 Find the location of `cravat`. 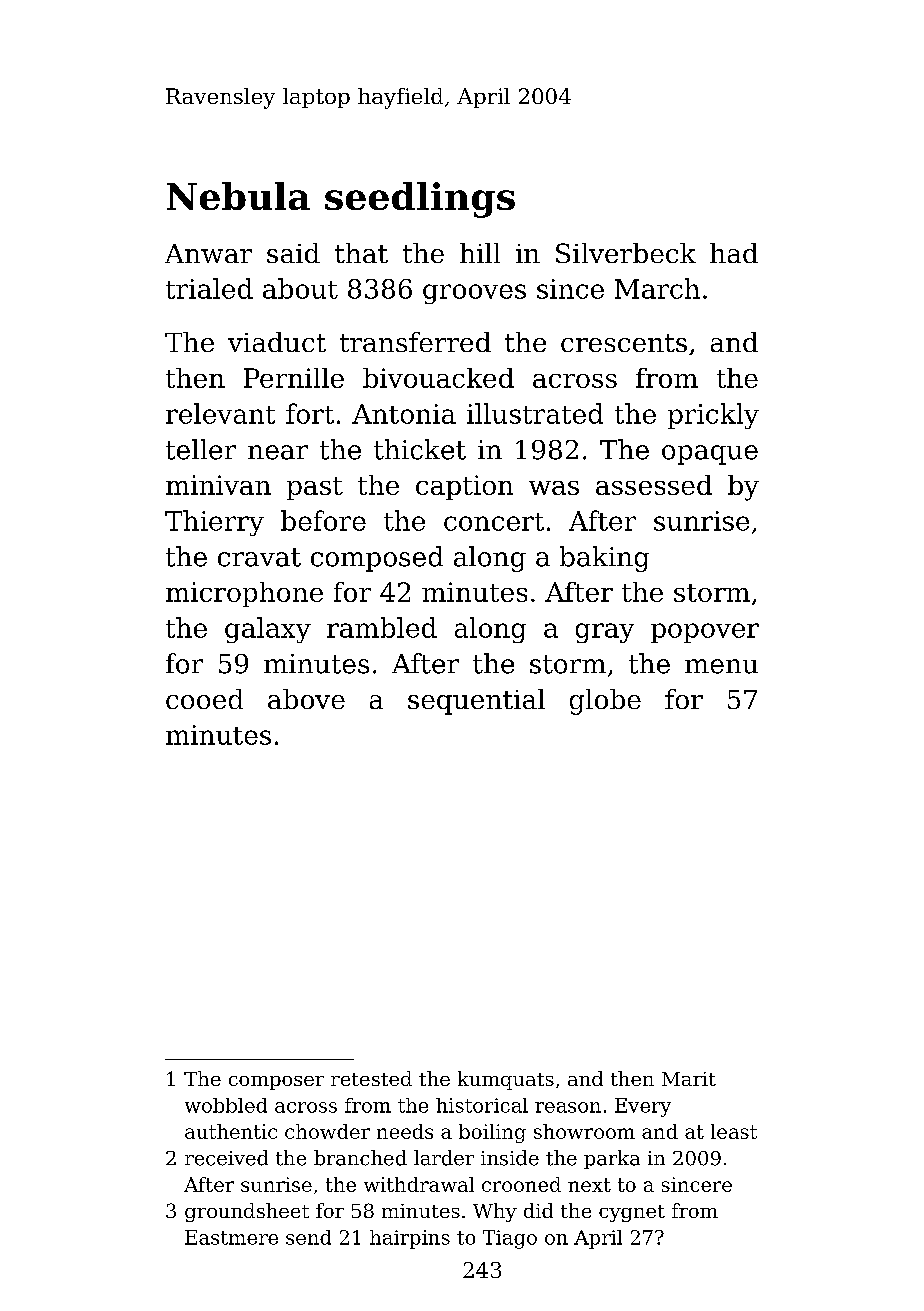

cravat is located at coordinates (259, 557).
